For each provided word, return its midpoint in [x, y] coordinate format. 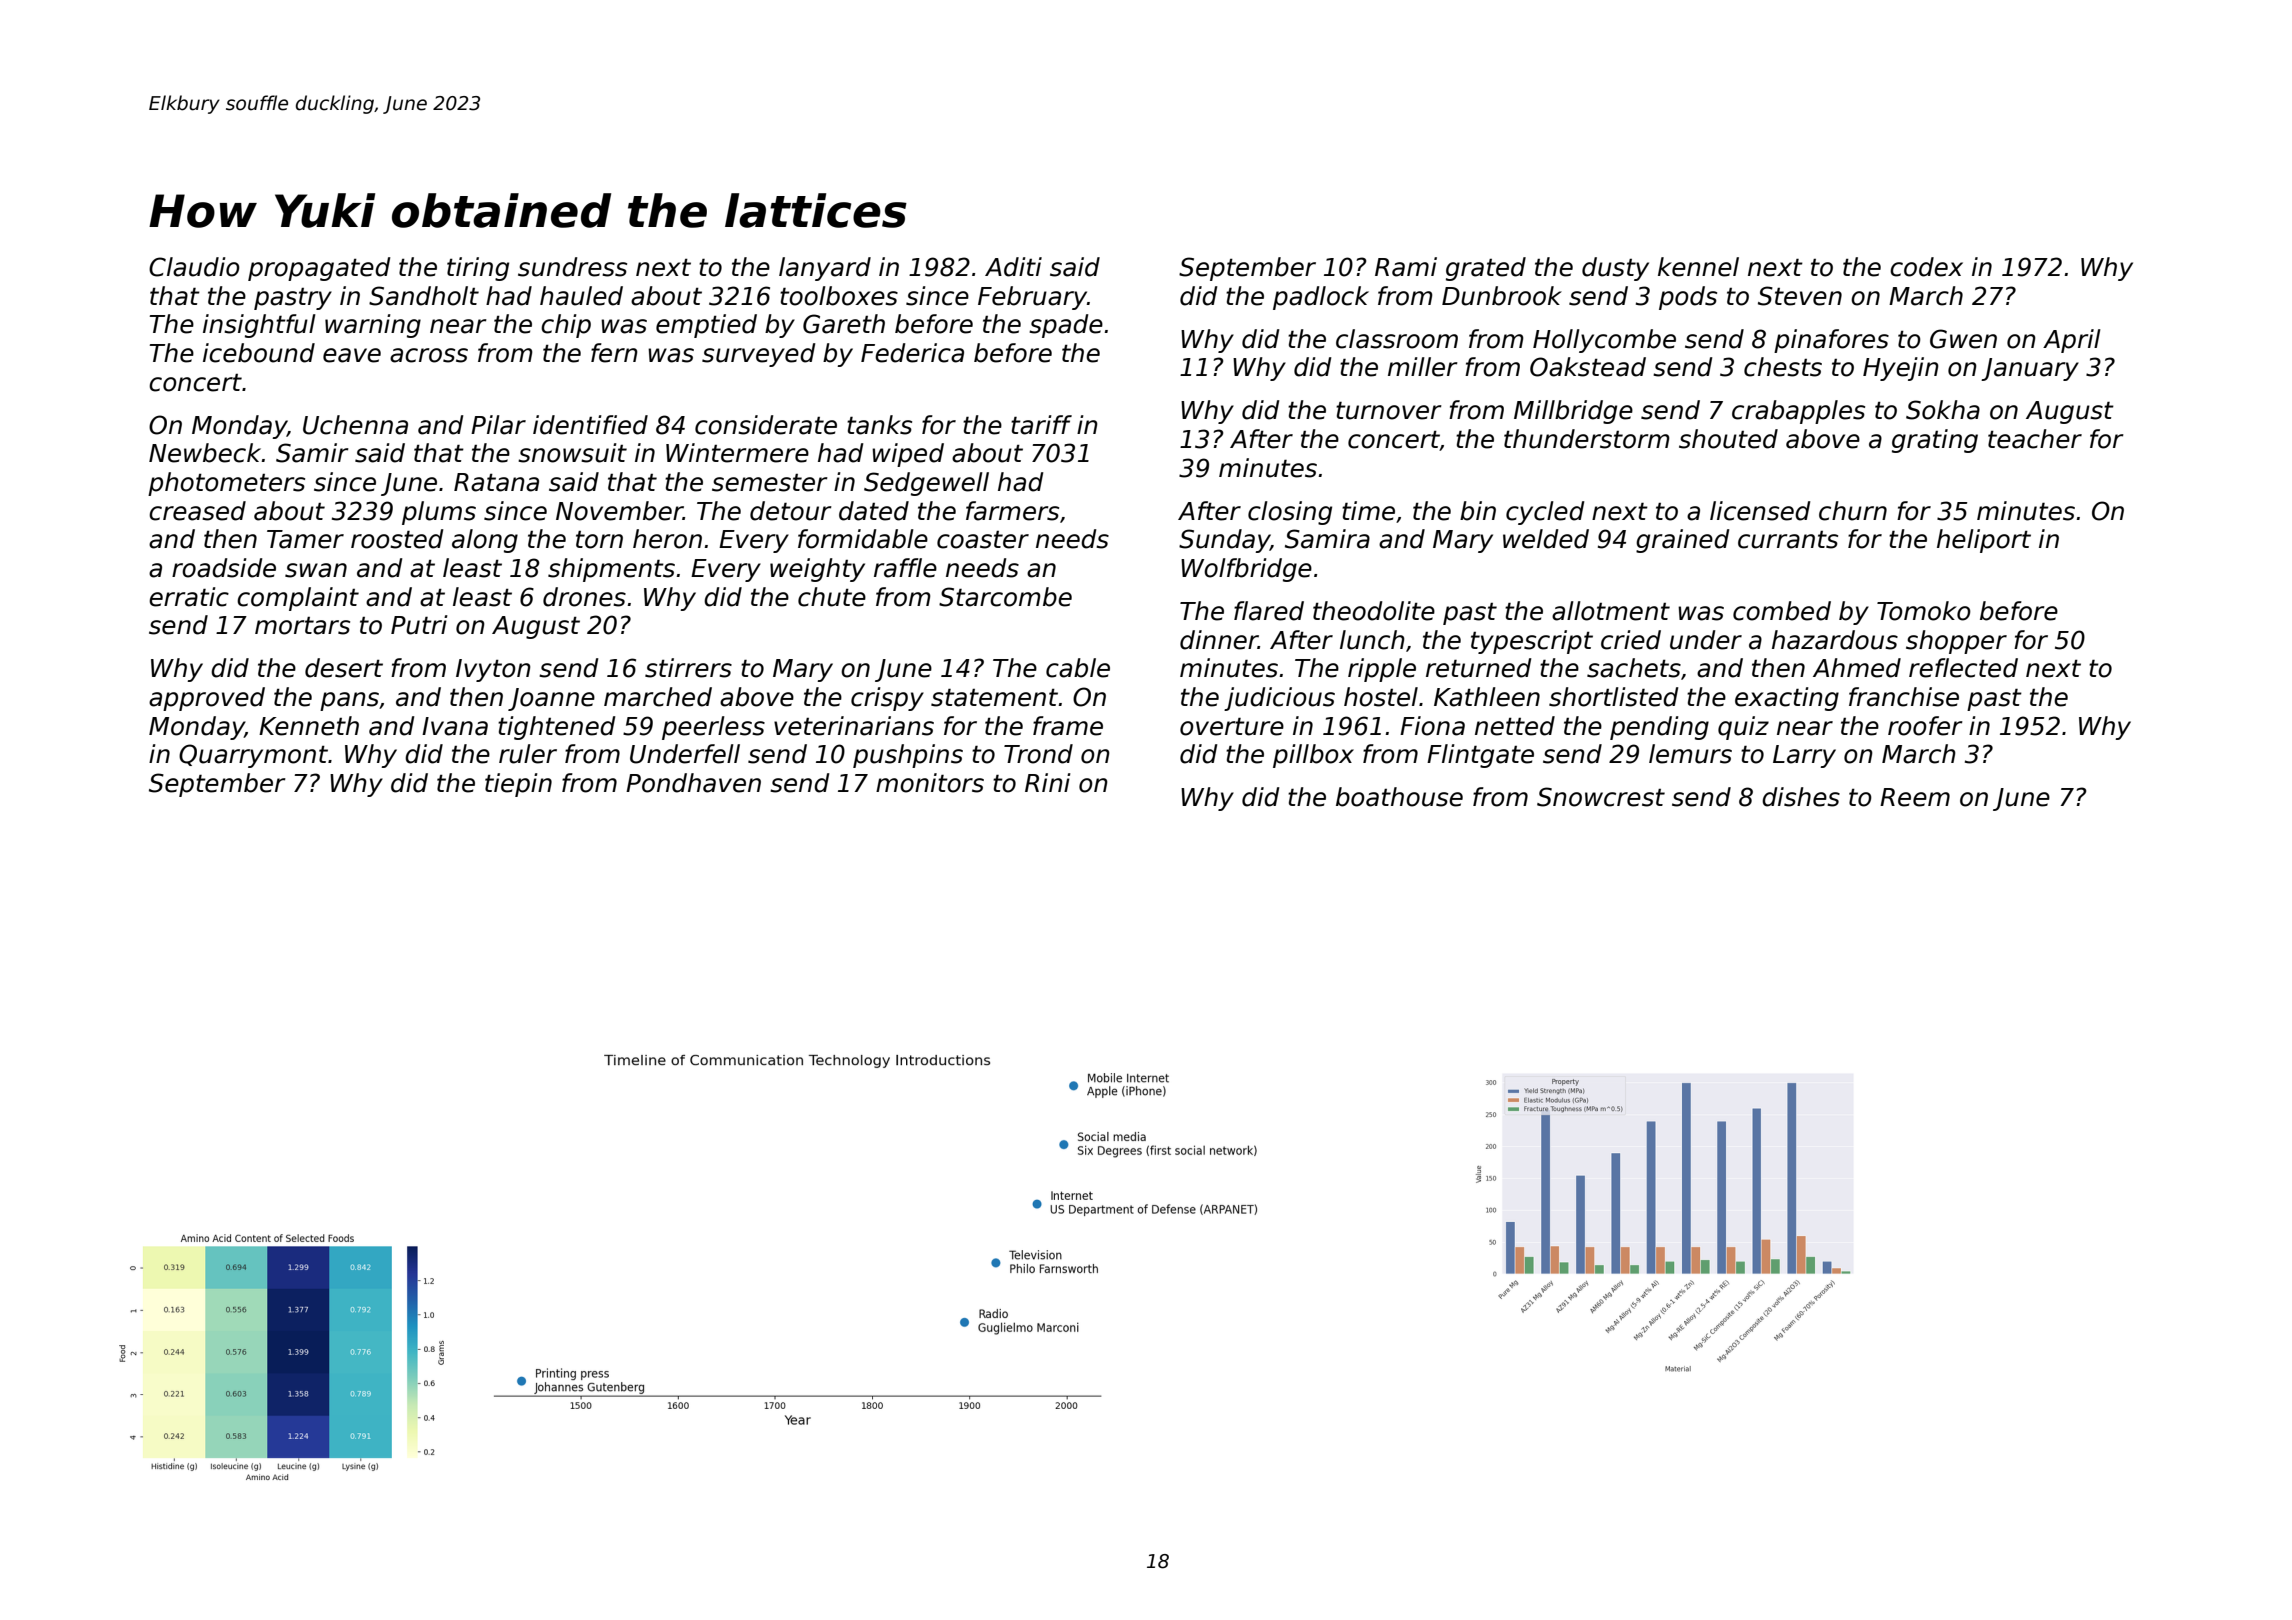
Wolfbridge [1246, 570]
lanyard [825, 269]
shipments [611, 570]
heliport [1984, 541]
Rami [1406, 267]
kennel [1698, 267]
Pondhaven [693, 783]
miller [1423, 367]
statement [994, 698]
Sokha [1943, 410]
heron [667, 539]
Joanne [551, 699]
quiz [1743, 728]
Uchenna [355, 425]
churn [1853, 511]
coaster [983, 540]
